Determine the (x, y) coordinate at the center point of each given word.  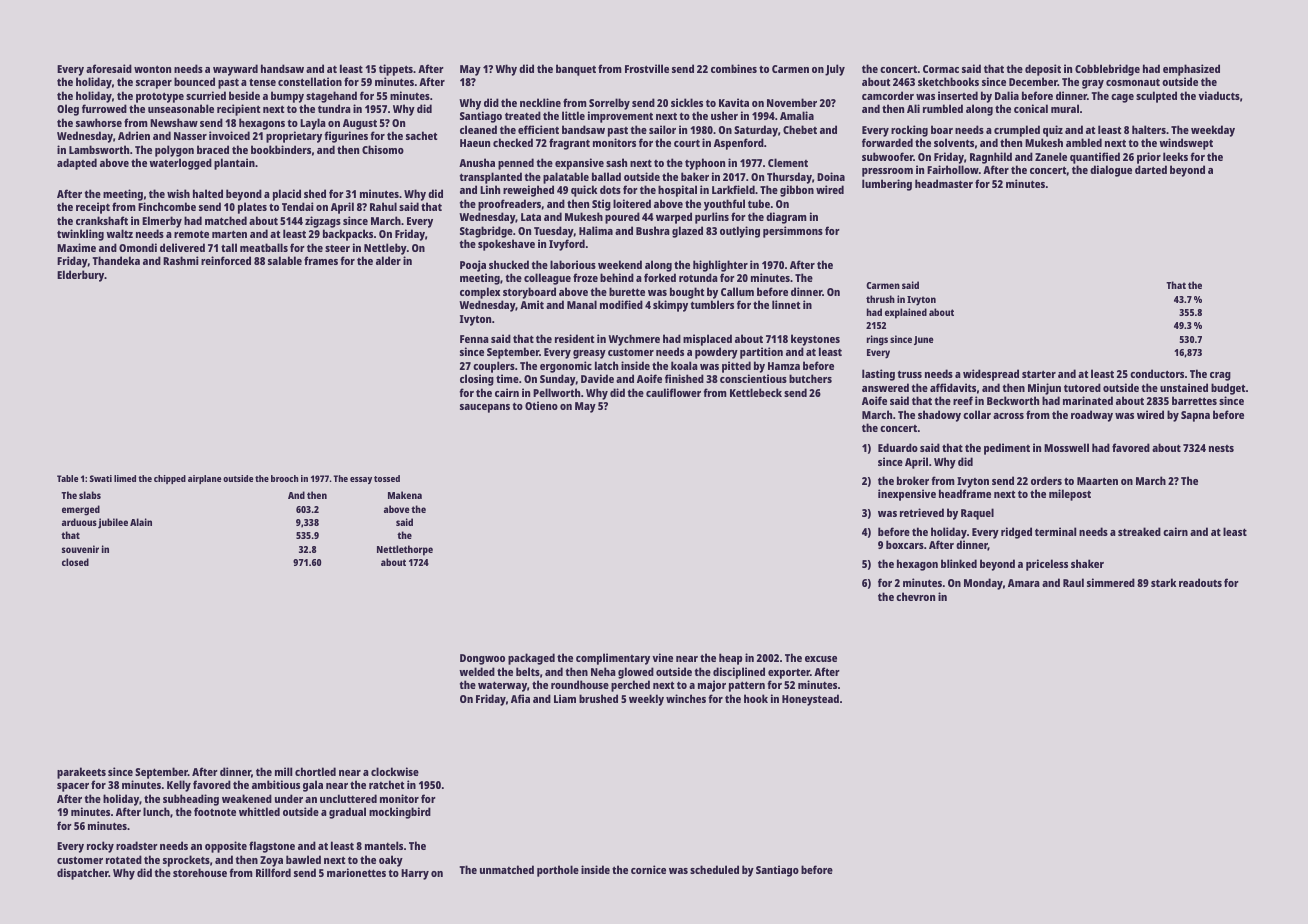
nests (1221, 448)
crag (1220, 376)
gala (313, 786)
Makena (405, 495)
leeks (1175, 156)
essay (361, 480)
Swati (101, 478)
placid (287, 195)
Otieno (541, 405)
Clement (788, 162)
